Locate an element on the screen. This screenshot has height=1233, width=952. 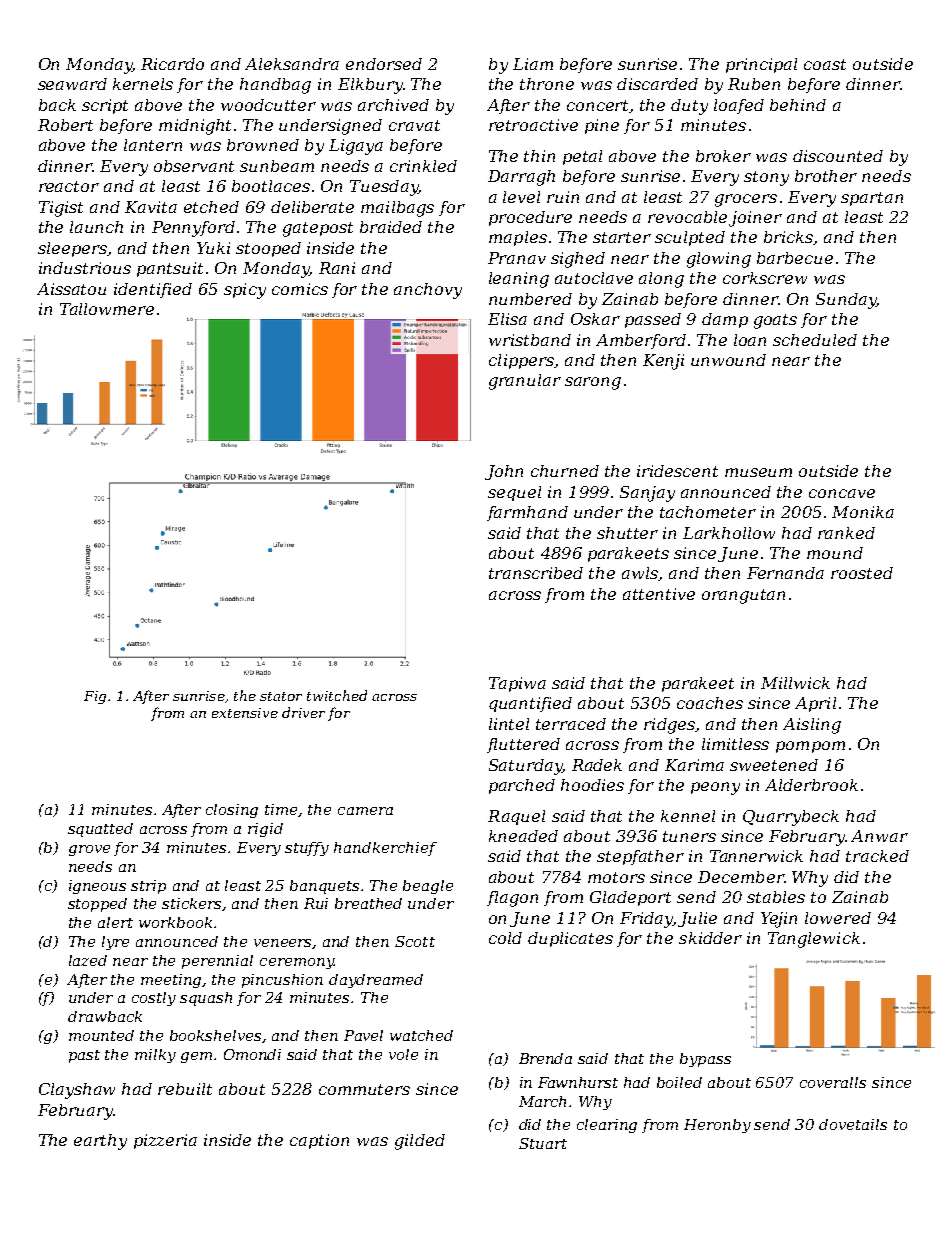
discarded is located at coordinates (657, 84).
